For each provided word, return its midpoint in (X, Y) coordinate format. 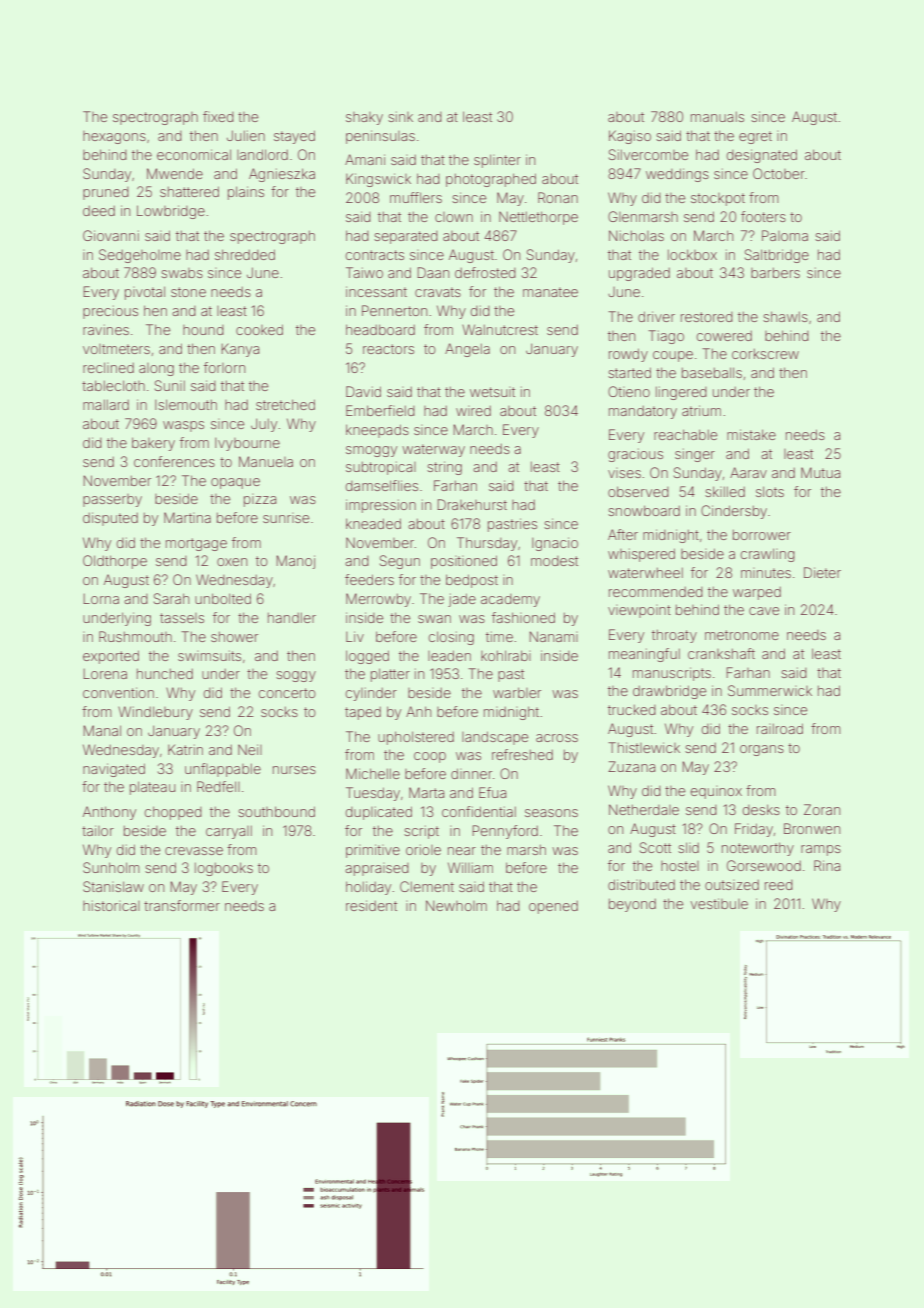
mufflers (416, 197)
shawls (785, 316)
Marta (426, 792)
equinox (716, 792)
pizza (260, 500)
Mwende (175, 173)
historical (111, 905)
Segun (400, 562)
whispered (641, 555)
